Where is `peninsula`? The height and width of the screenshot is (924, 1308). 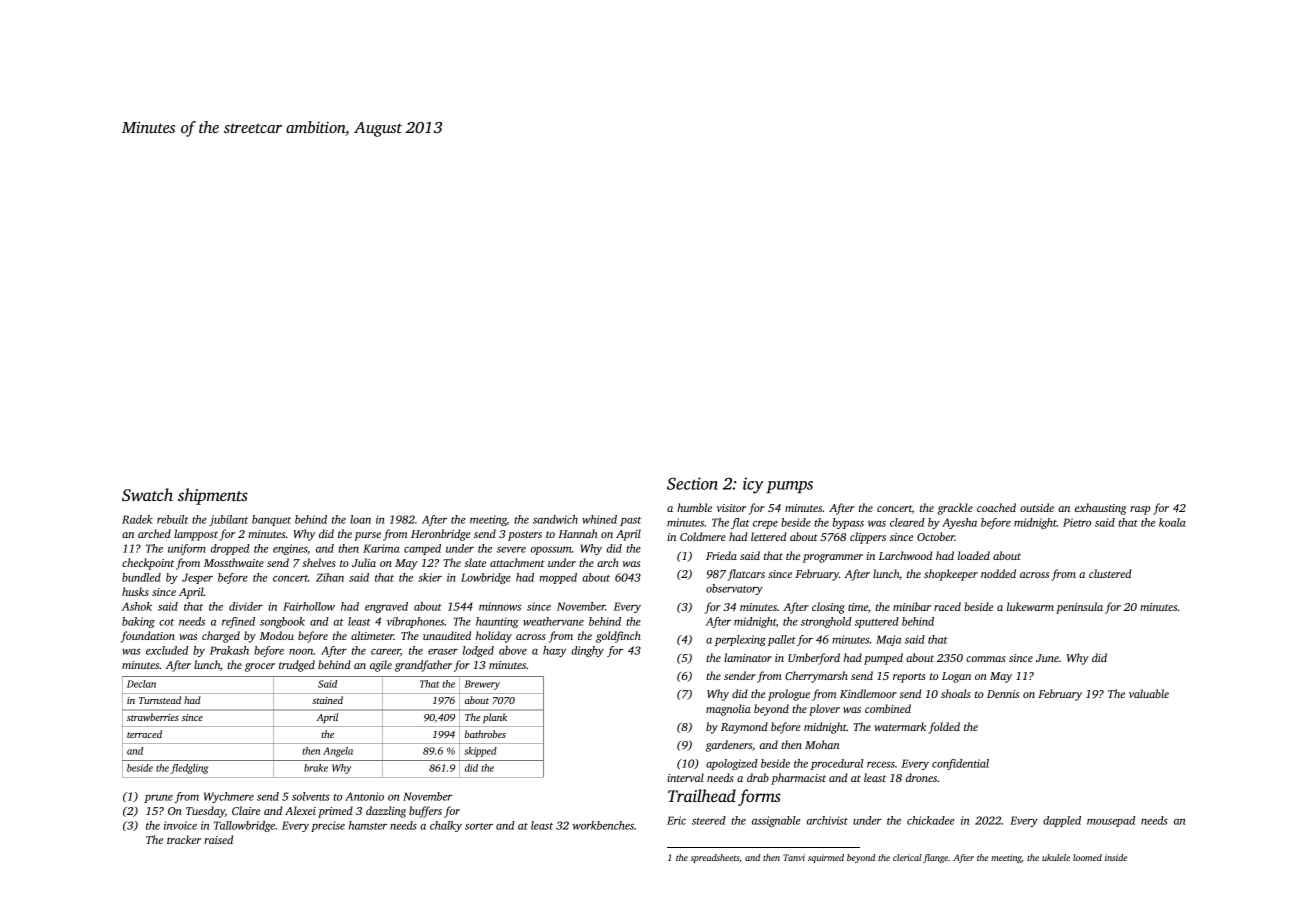
peninsula is located at coordinates (1079, 608).
